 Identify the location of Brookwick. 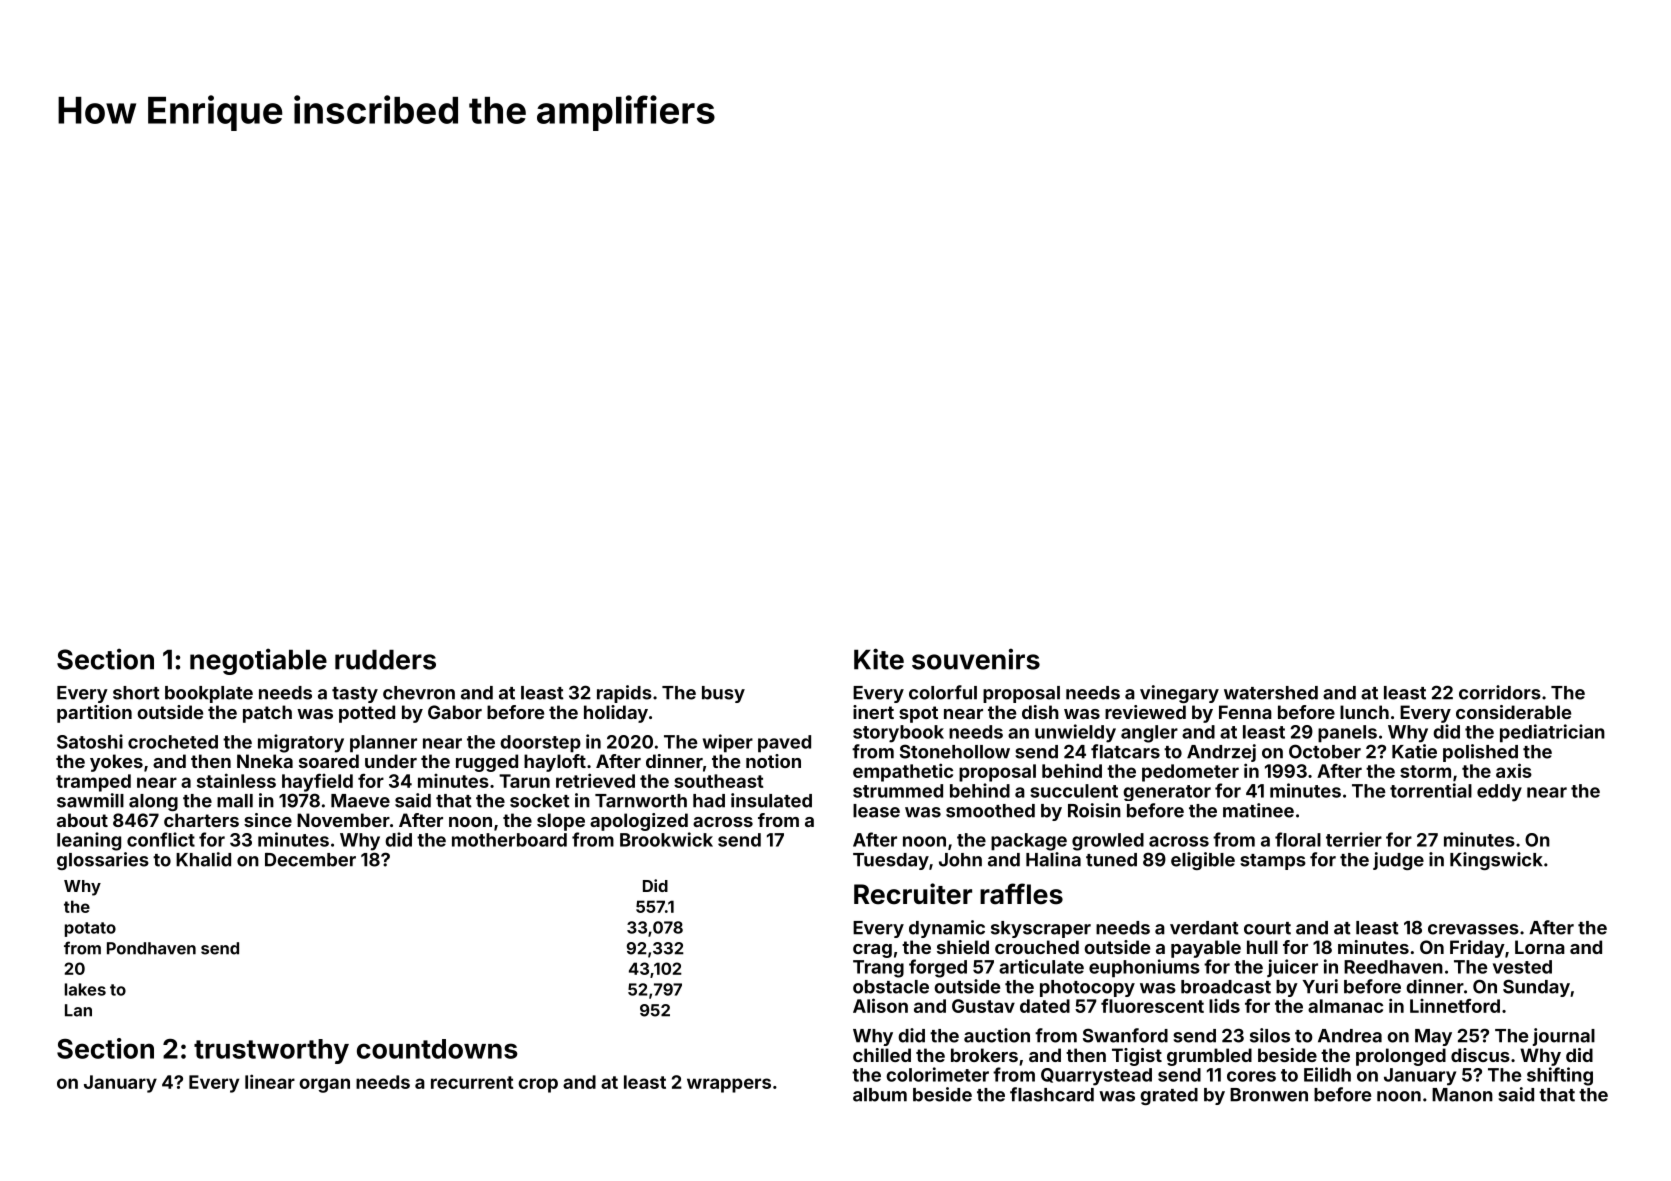
(666, 839).
